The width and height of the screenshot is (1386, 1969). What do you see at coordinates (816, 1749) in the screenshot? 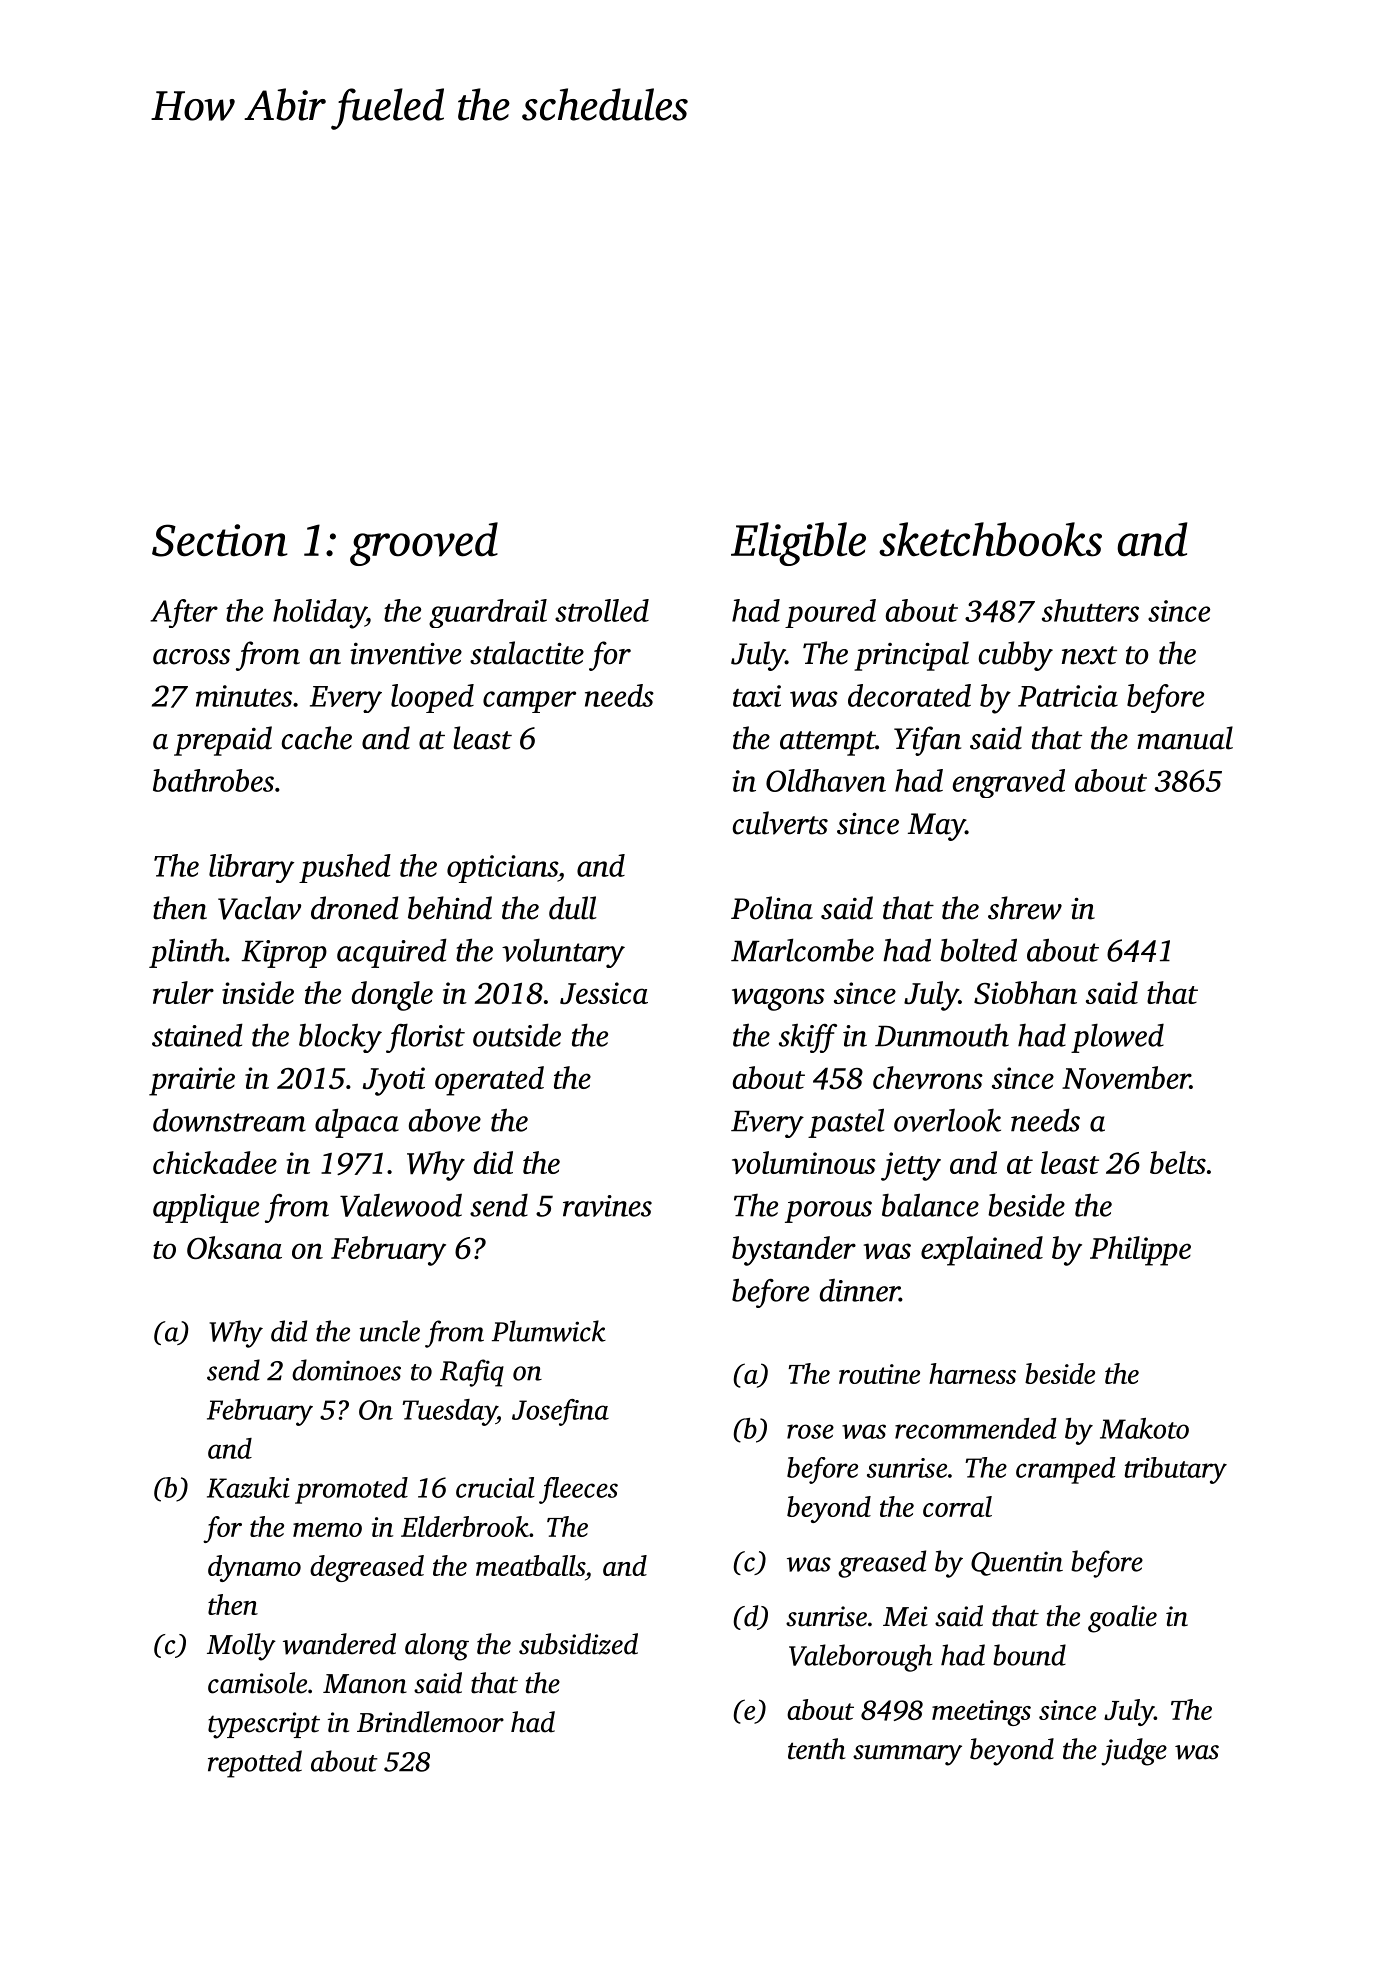
I see `tenth` at bounding box center [816, 1749].
